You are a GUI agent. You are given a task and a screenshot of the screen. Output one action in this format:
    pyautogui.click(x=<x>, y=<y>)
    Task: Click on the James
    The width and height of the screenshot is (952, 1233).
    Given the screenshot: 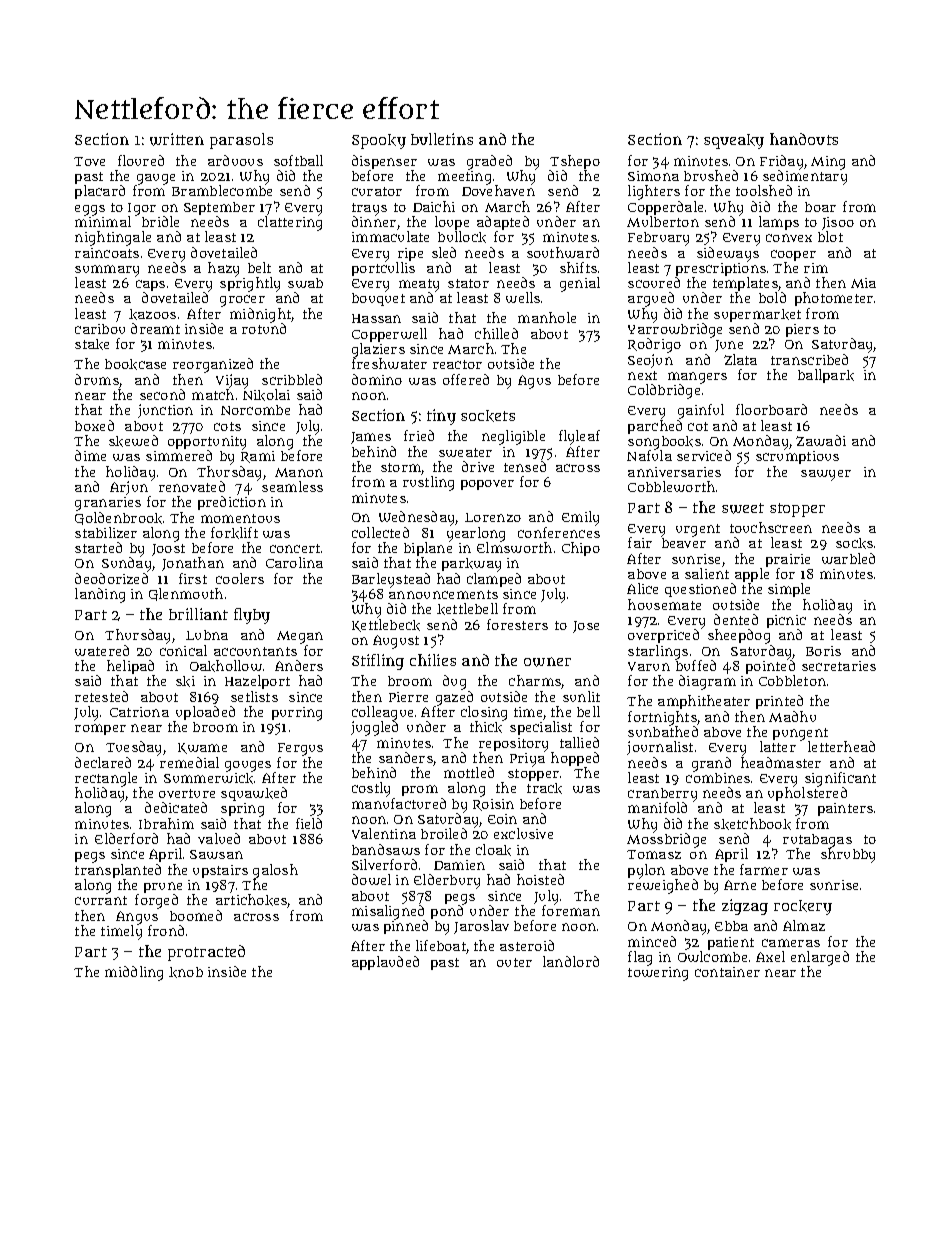 What is the action you would take?
    pyautogui.click(x=371, y=438)
